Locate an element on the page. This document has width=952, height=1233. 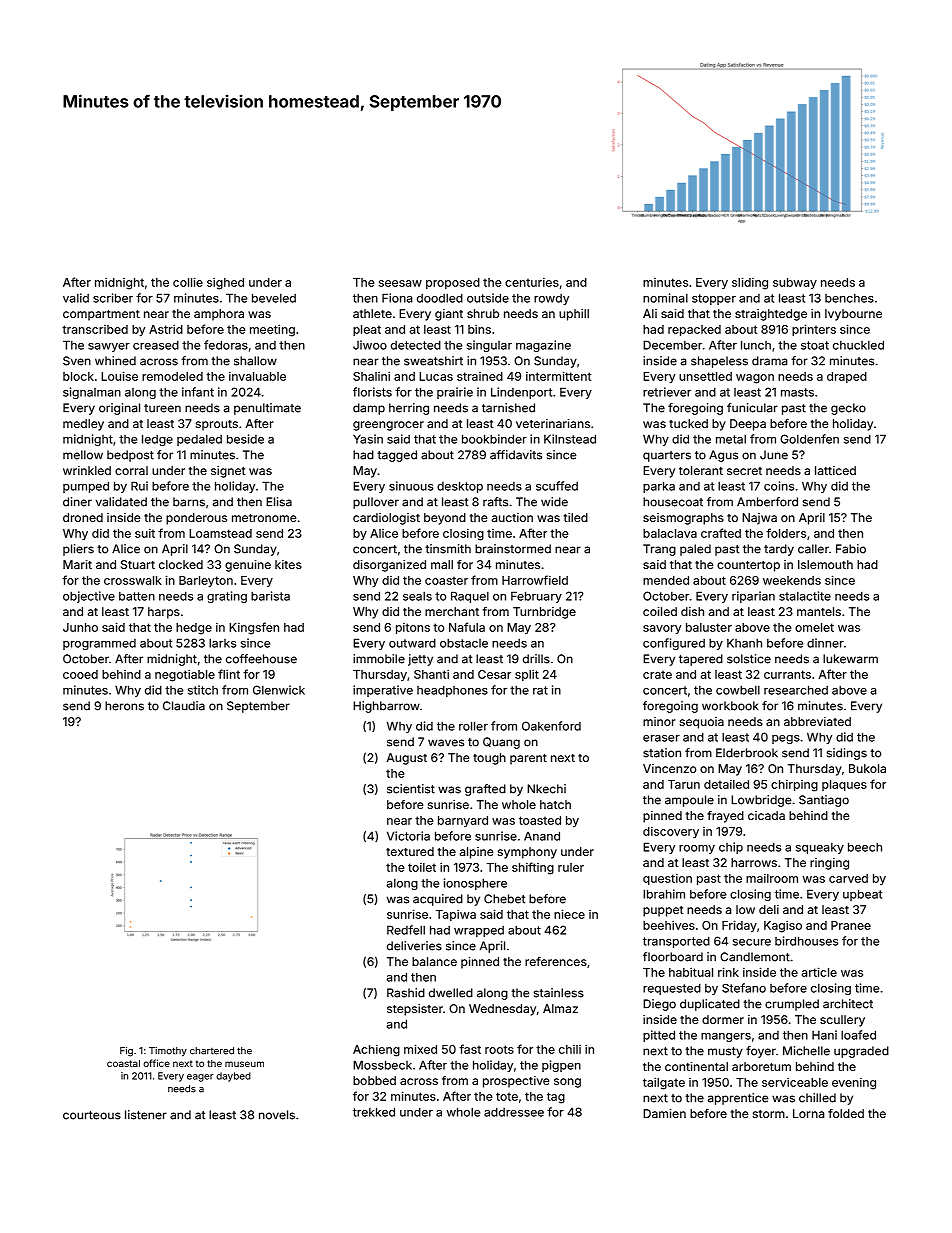
Glenwick is located at coordinates (279, 690).
